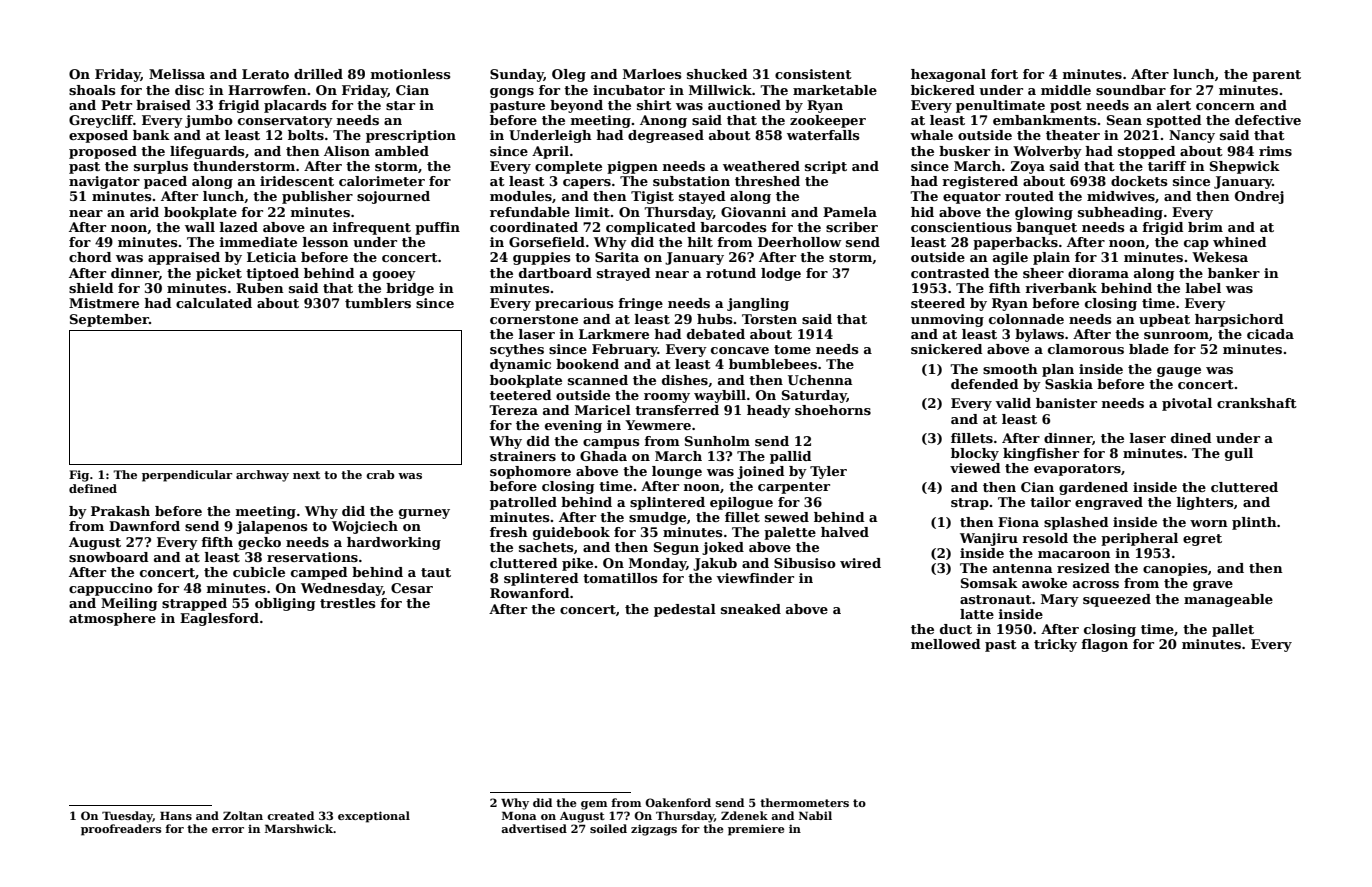  I want to click on shucked, so click(717, 74).
